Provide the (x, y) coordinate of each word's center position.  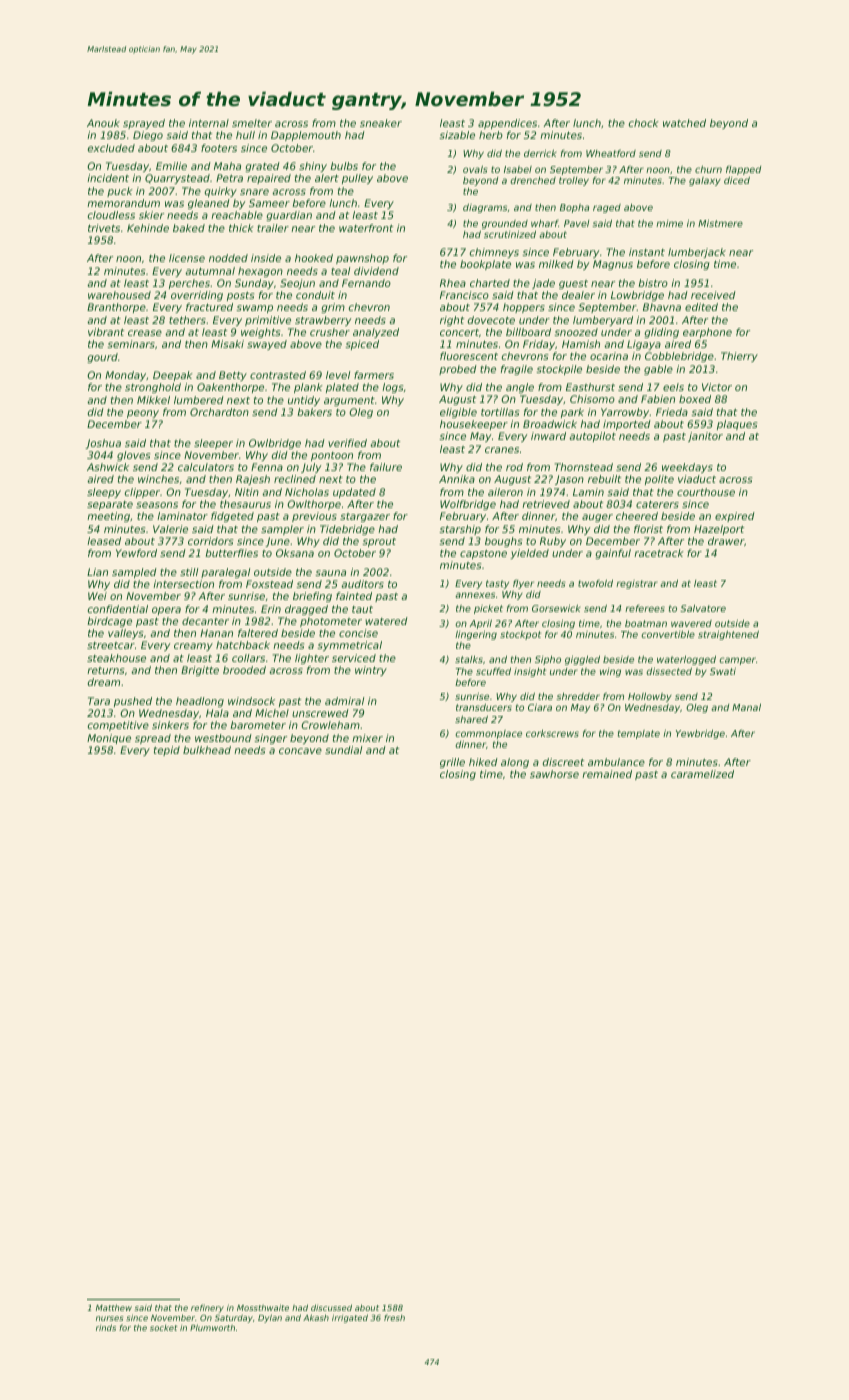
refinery (207, 1308)
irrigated (350, 1318)
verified (347, 443)
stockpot (520, 635)
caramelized (702, 774)
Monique (109, 739)
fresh (394, 1317)
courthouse (706, 492)
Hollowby (650, 697)
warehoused (119, 295)
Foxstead (269, 584)
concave (300, 751)
